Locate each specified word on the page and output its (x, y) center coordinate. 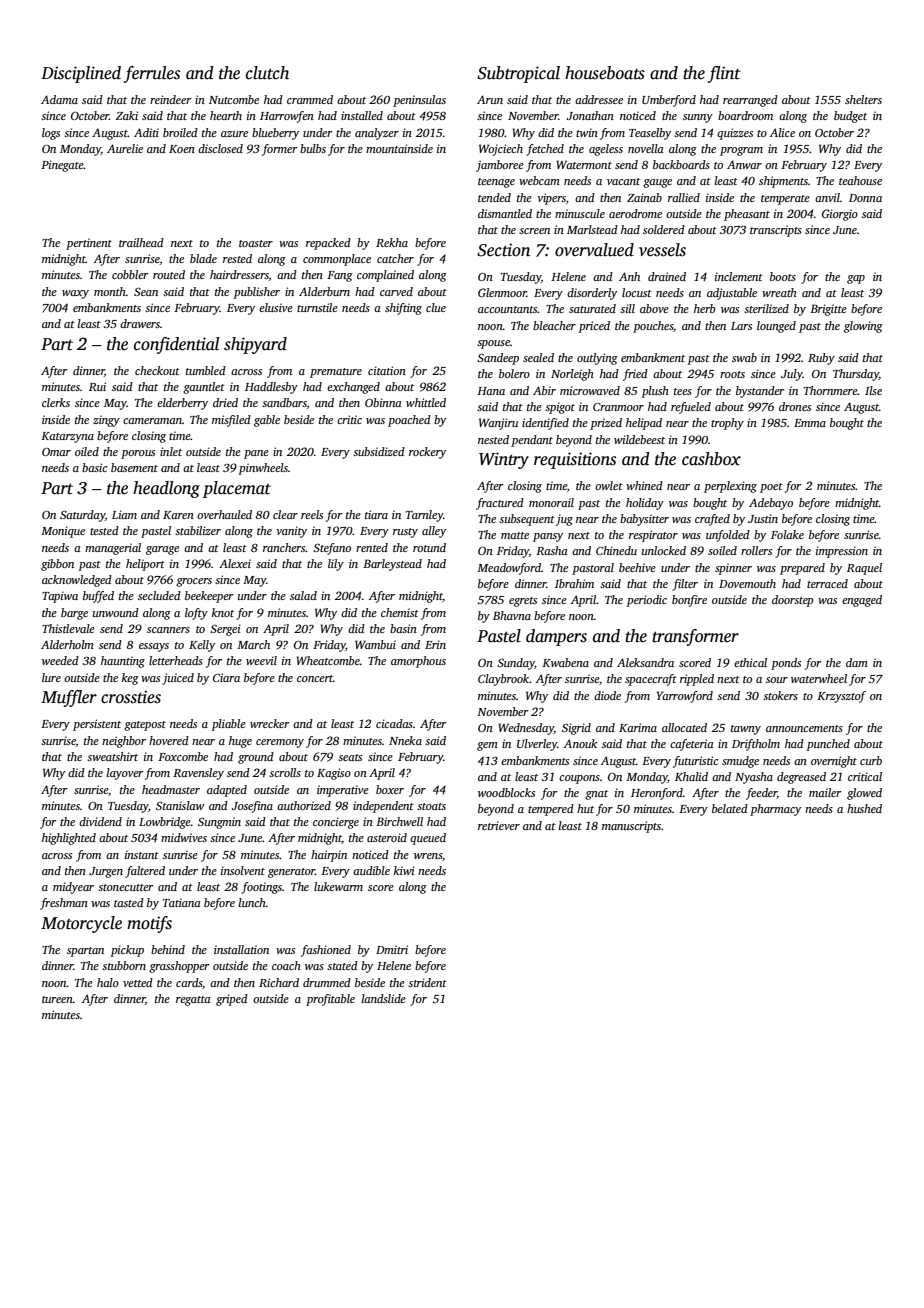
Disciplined (81, 74)
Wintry (504, 460)
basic (94, 467)
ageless (606, 150)
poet (771, 488)
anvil (827, 197)
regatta (193, 1001)
